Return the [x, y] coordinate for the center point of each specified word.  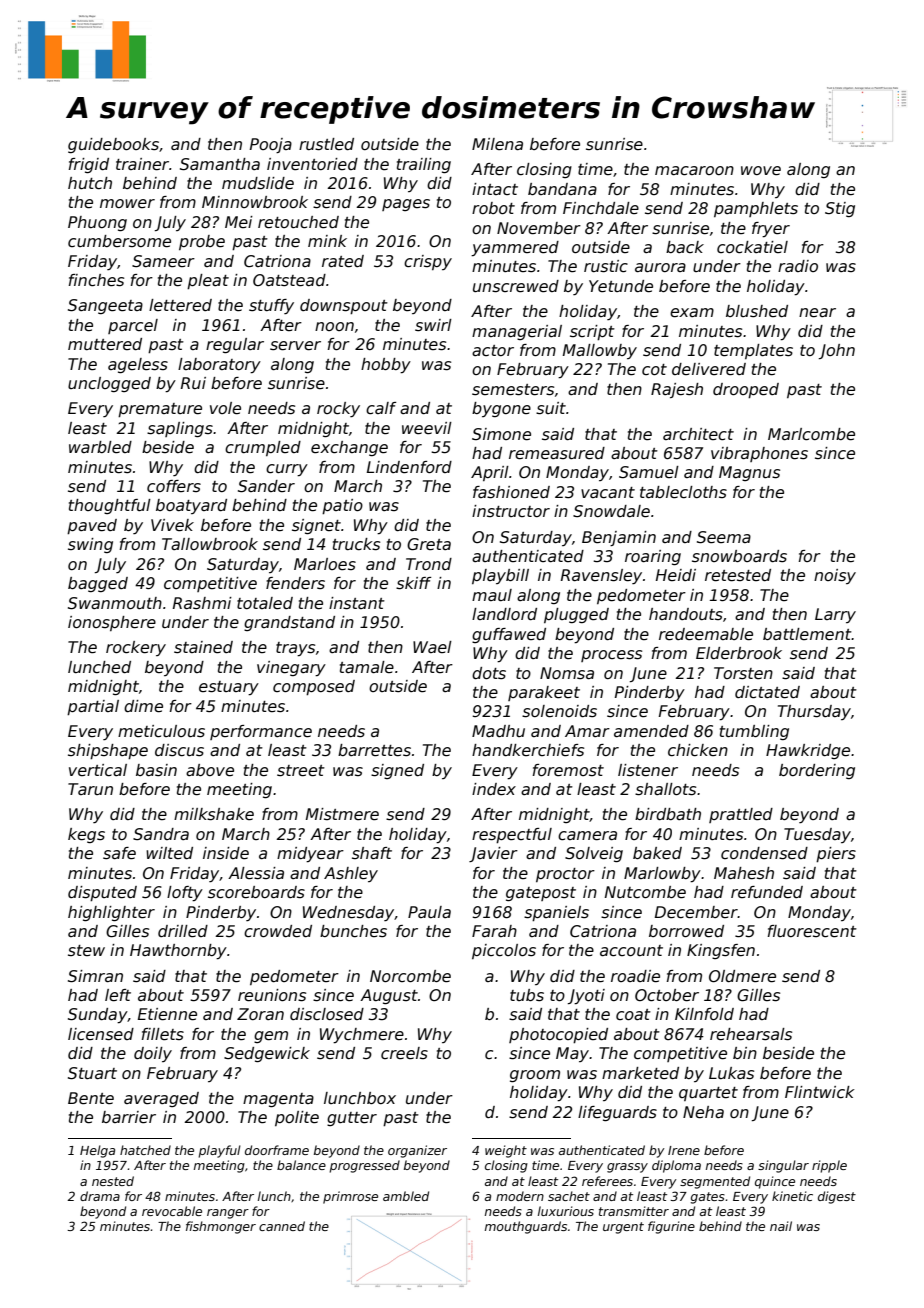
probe [202, 242]
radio [798, 266]
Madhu [498, 731]
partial [93, 707]
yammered [515, 249]
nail [781, 1226]
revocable [172, 1211]
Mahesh [744, 873]
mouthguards [526, 1227]
